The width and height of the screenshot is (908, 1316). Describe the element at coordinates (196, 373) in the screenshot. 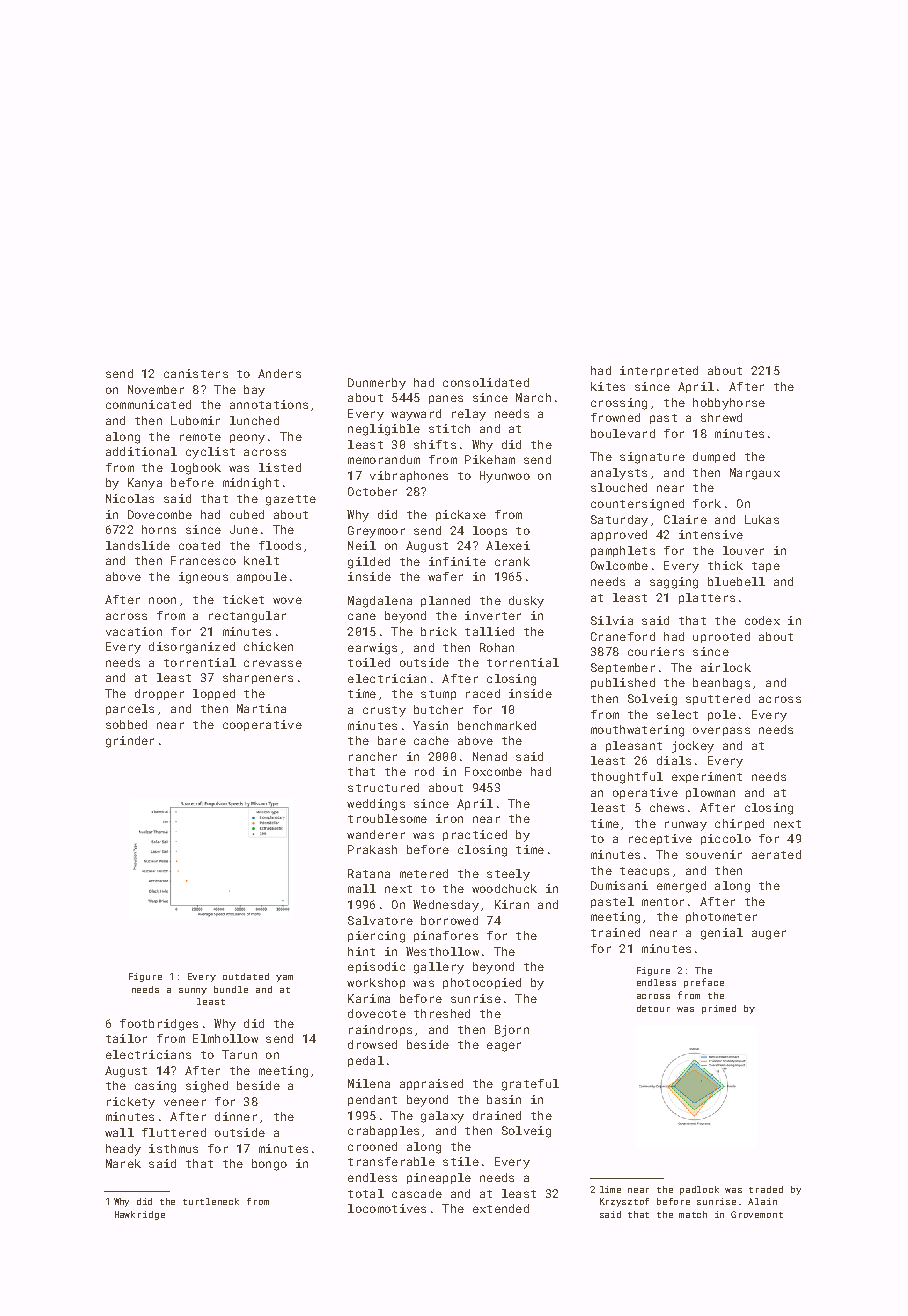

I see `canisters` at that location.
